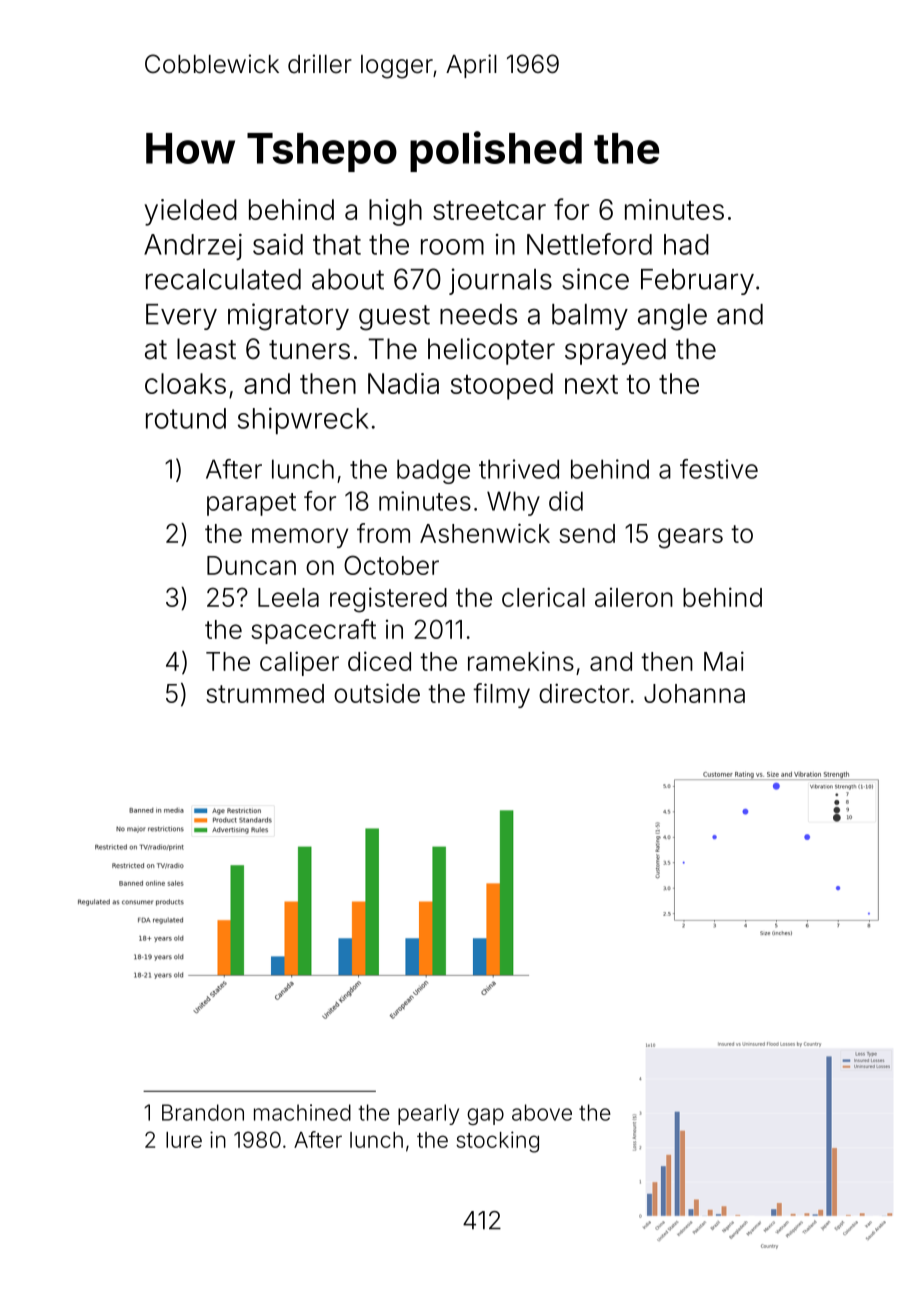 This screenshot has height=1311, width=924. Describe the element at coordinates (584, 693) in the screenshot. I see `director` at that location.
